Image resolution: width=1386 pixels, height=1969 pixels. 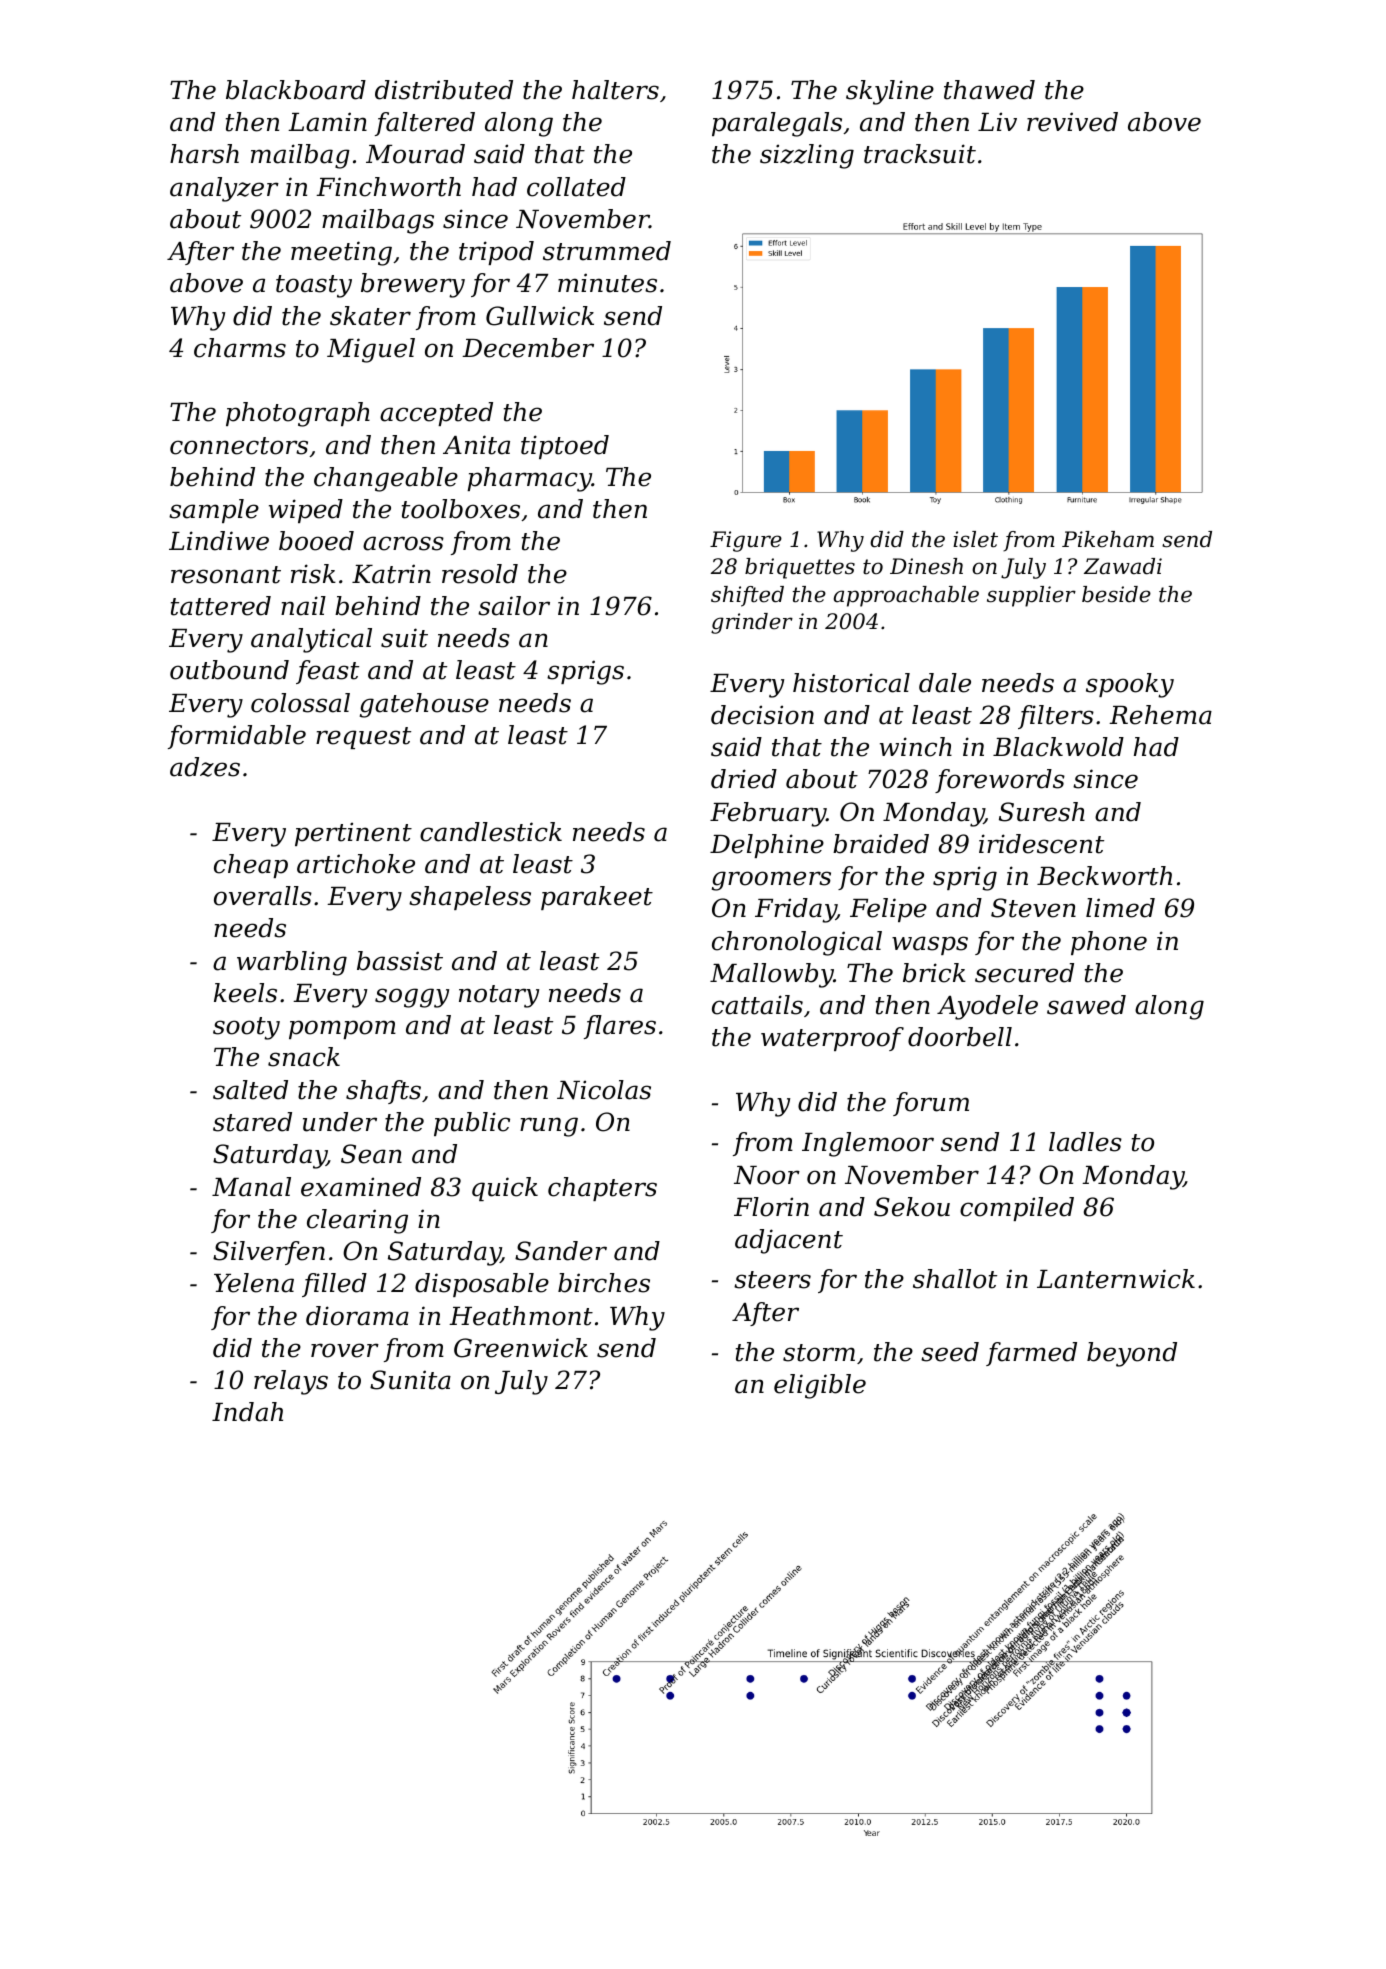 I want to click on quick, so click(x=505, y=1189).
